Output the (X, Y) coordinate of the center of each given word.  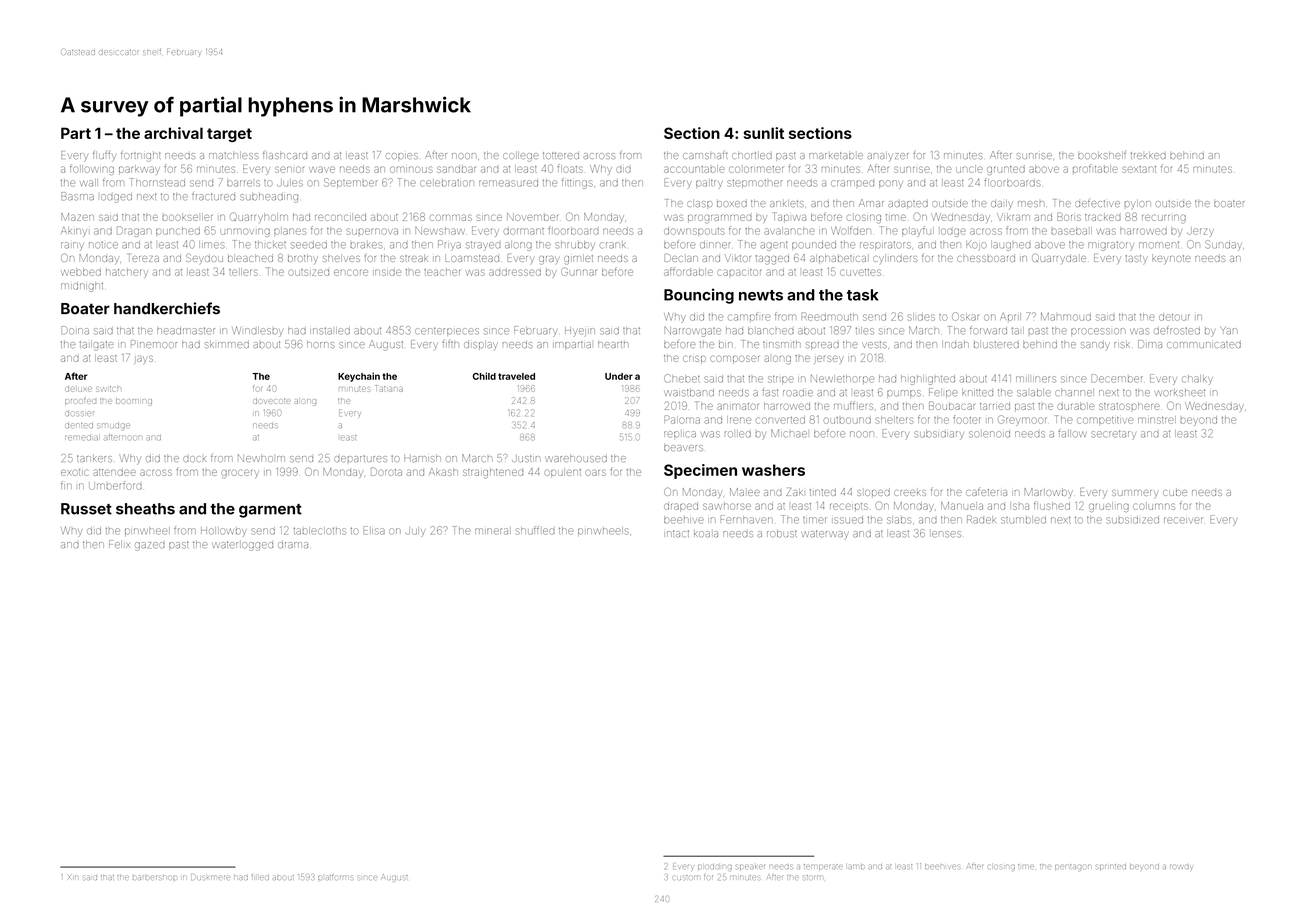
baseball (1072, 231)
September (350, 182)
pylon (1138, 205)
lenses (946, 534)
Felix (119, 544)
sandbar (456, 169)
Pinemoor (154, 344)
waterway (825, 534)
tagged (772, 260)
